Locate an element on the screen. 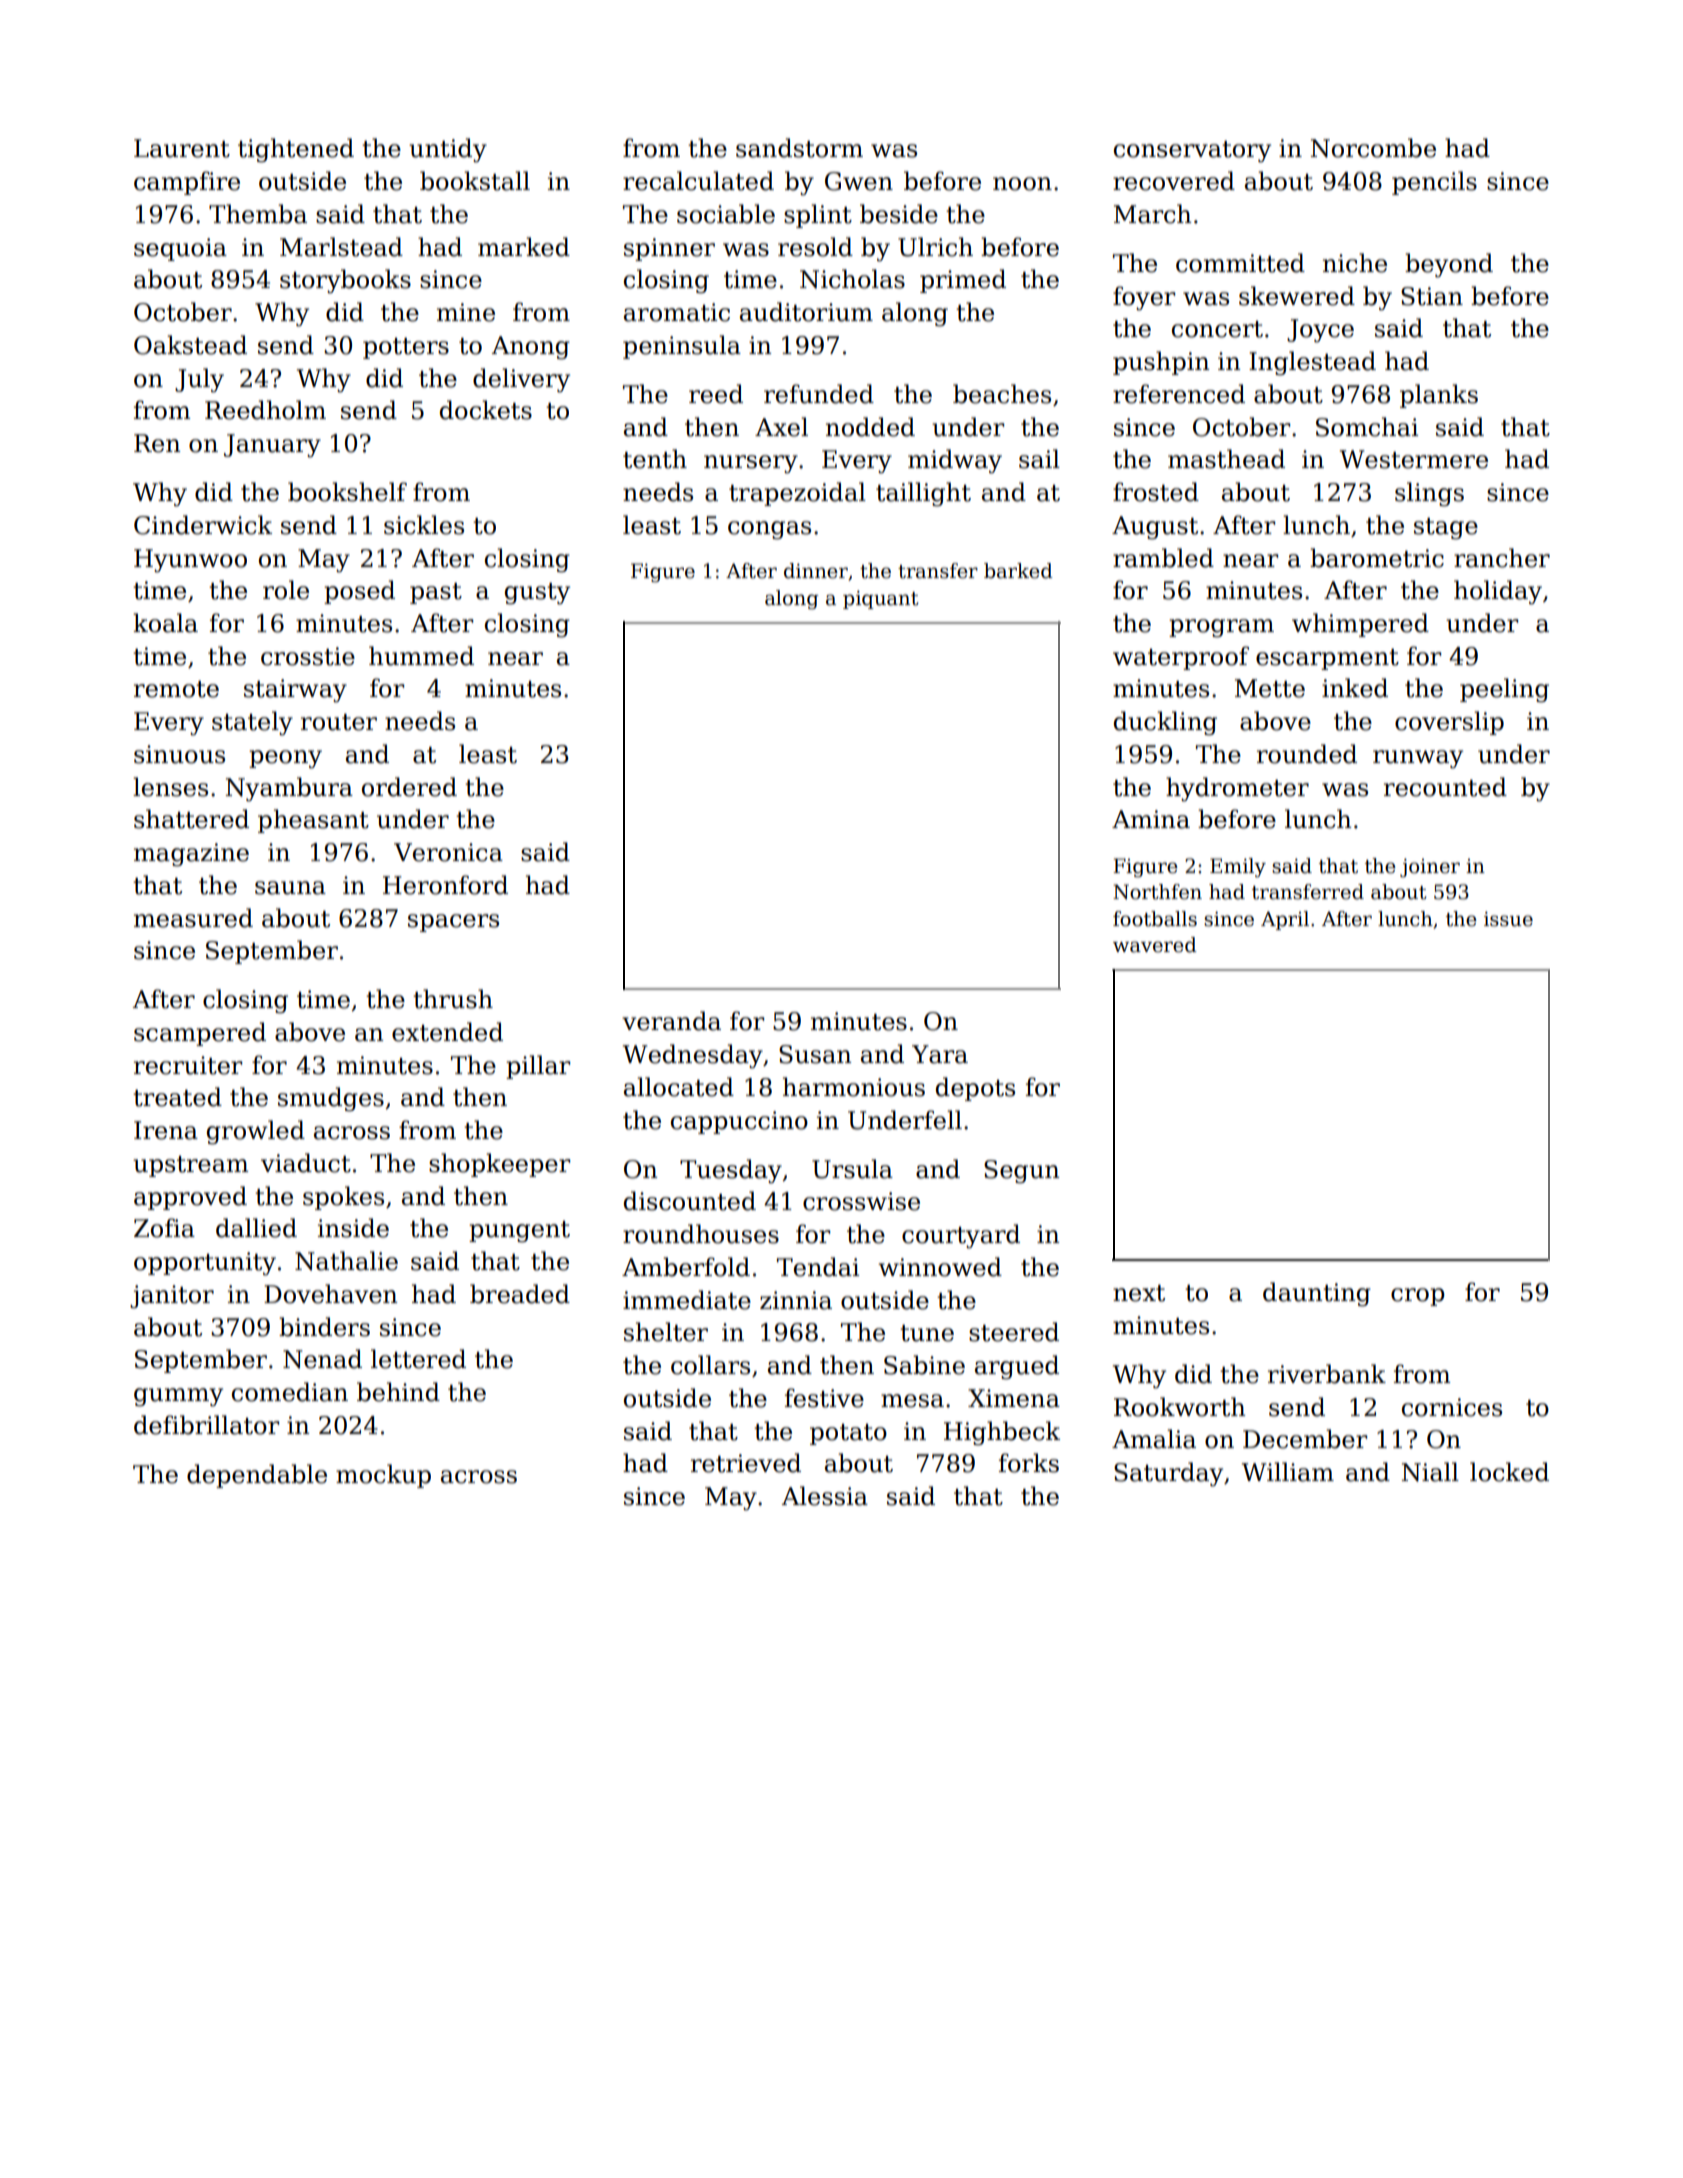  retrieved is located at coordinates (746, 1463).
